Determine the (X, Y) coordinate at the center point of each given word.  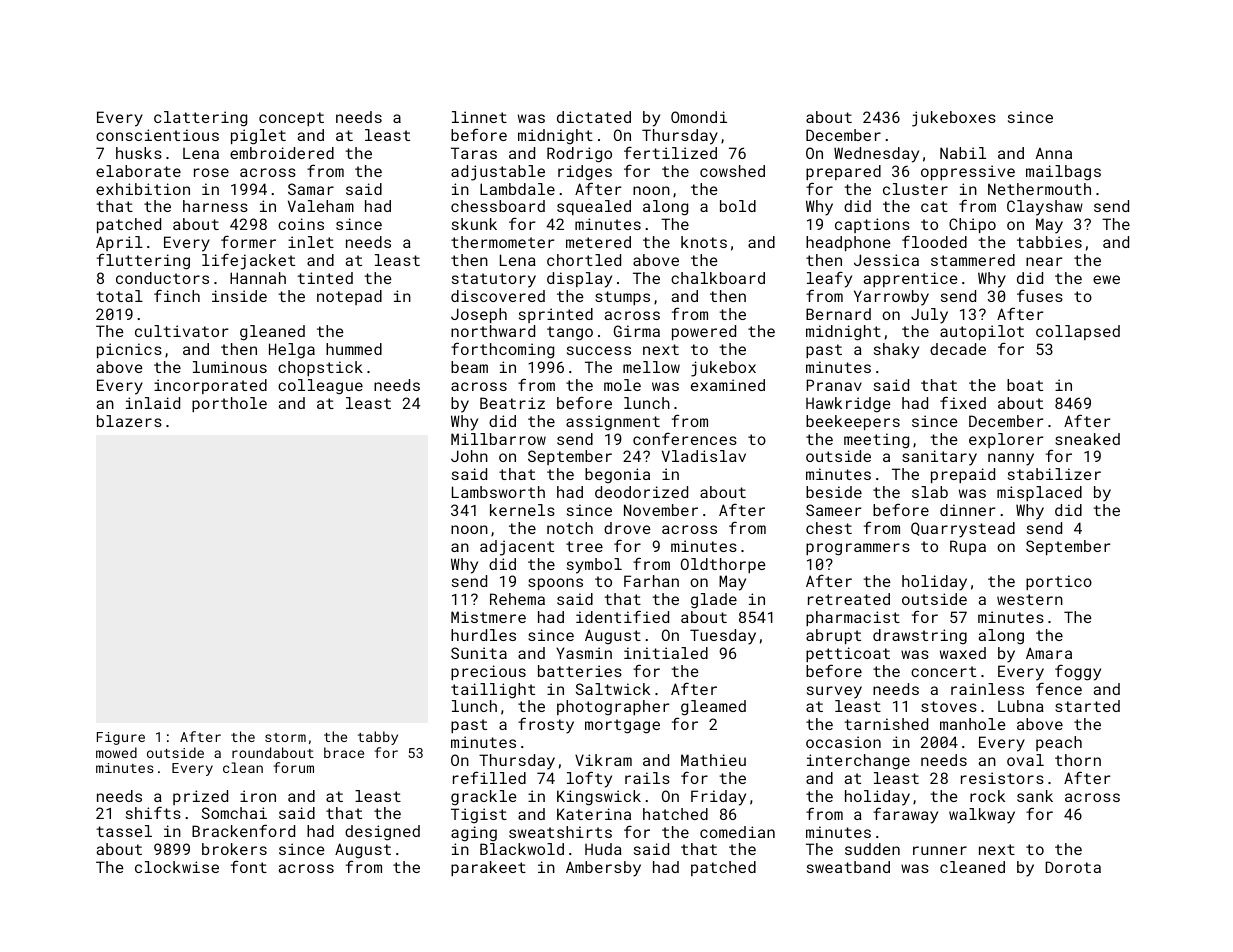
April (119, 243)
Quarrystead (963, 530)
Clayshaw (1045, 208)
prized (200, 797)
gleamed (713, 708)
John (469, 456)
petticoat (848, 654)
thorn (1078, 760)
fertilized (670, 152)
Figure (121, 738)
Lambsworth (498, 492)
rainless (987, 689)
